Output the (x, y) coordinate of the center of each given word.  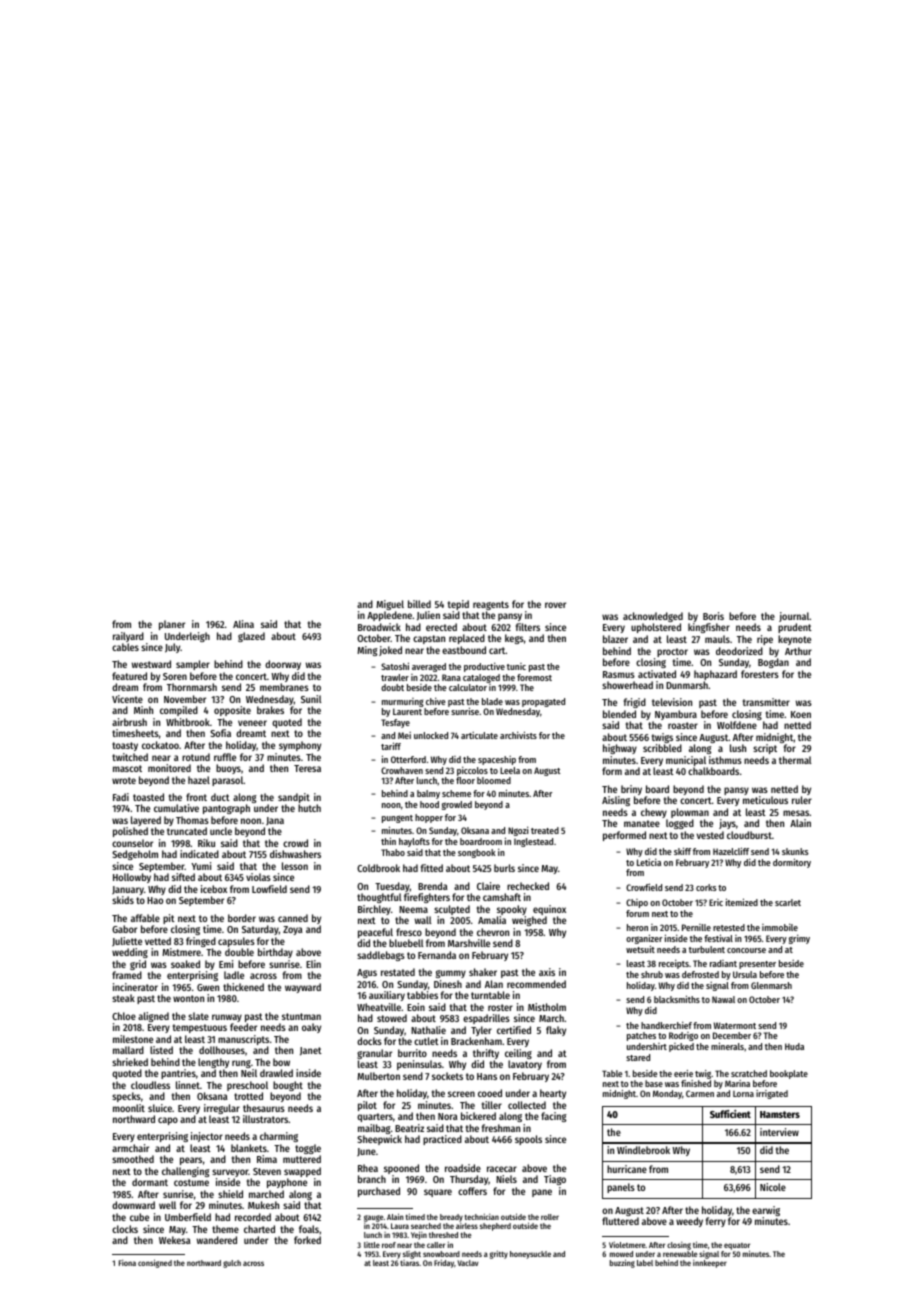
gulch (232, 1264)
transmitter (766, 702)
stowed (392, 1018)
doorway (283, 665)
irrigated (772, 1094)
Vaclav (467, 1263)
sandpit (294, 798)
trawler (395, 677)
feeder (243, 1027)
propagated (543, 702)
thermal (795, 760)
